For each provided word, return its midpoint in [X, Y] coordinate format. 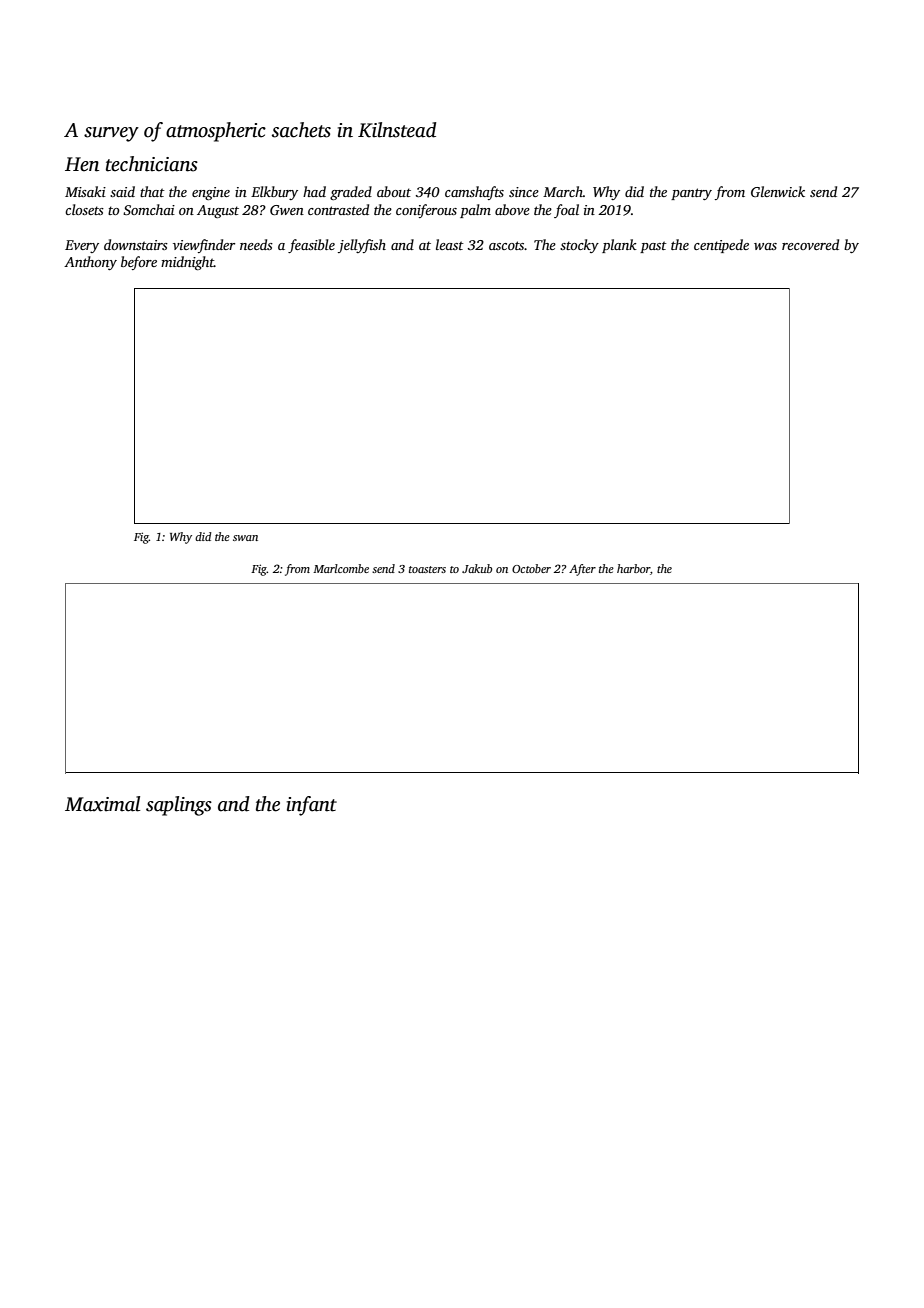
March [563, 191]
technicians [152, 164]
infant [312, 806]
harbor [633, 568]
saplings [179, 806]
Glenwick [778, 191]
